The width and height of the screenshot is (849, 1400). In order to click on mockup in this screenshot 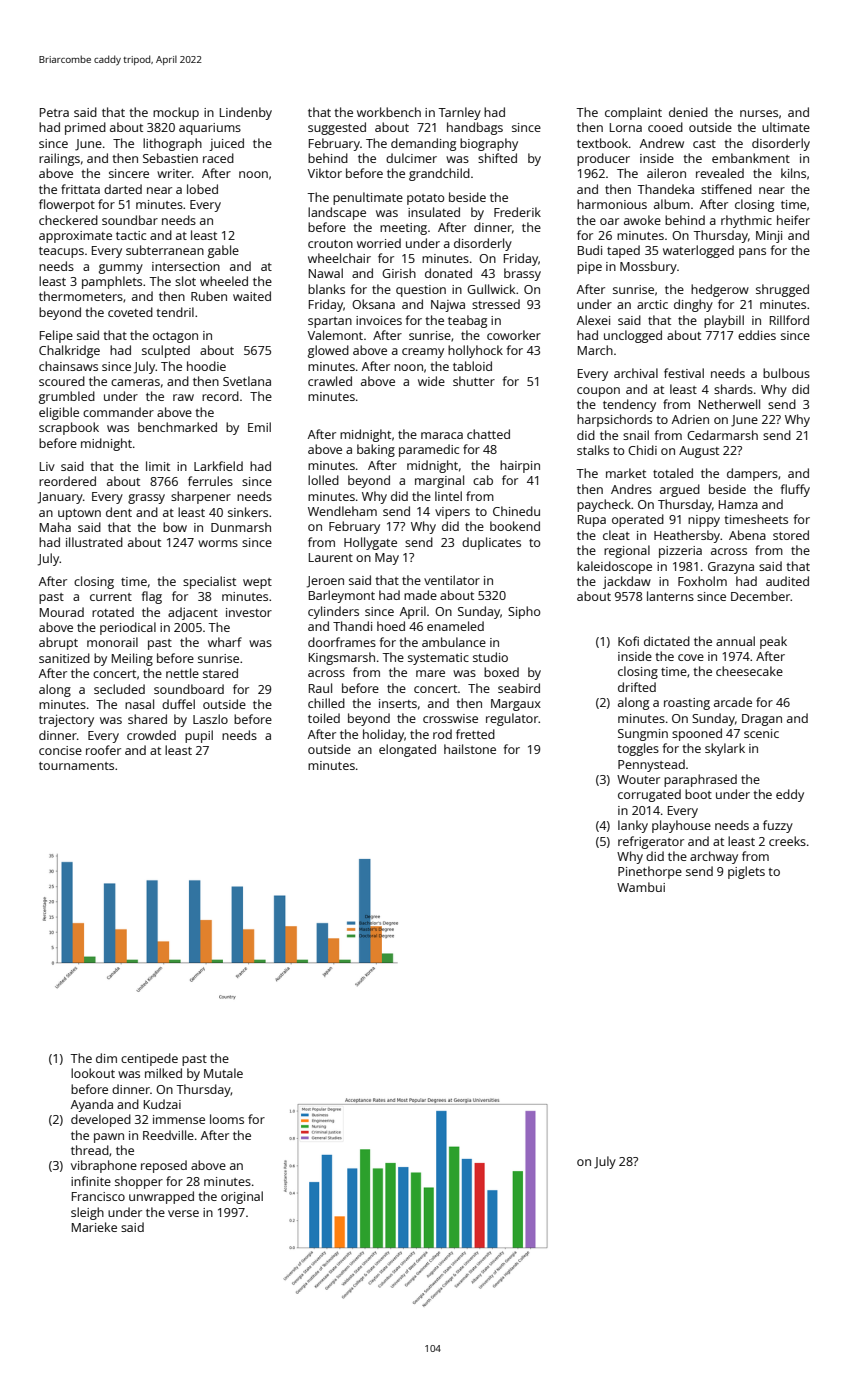, I will do `click(176, 113)`.
